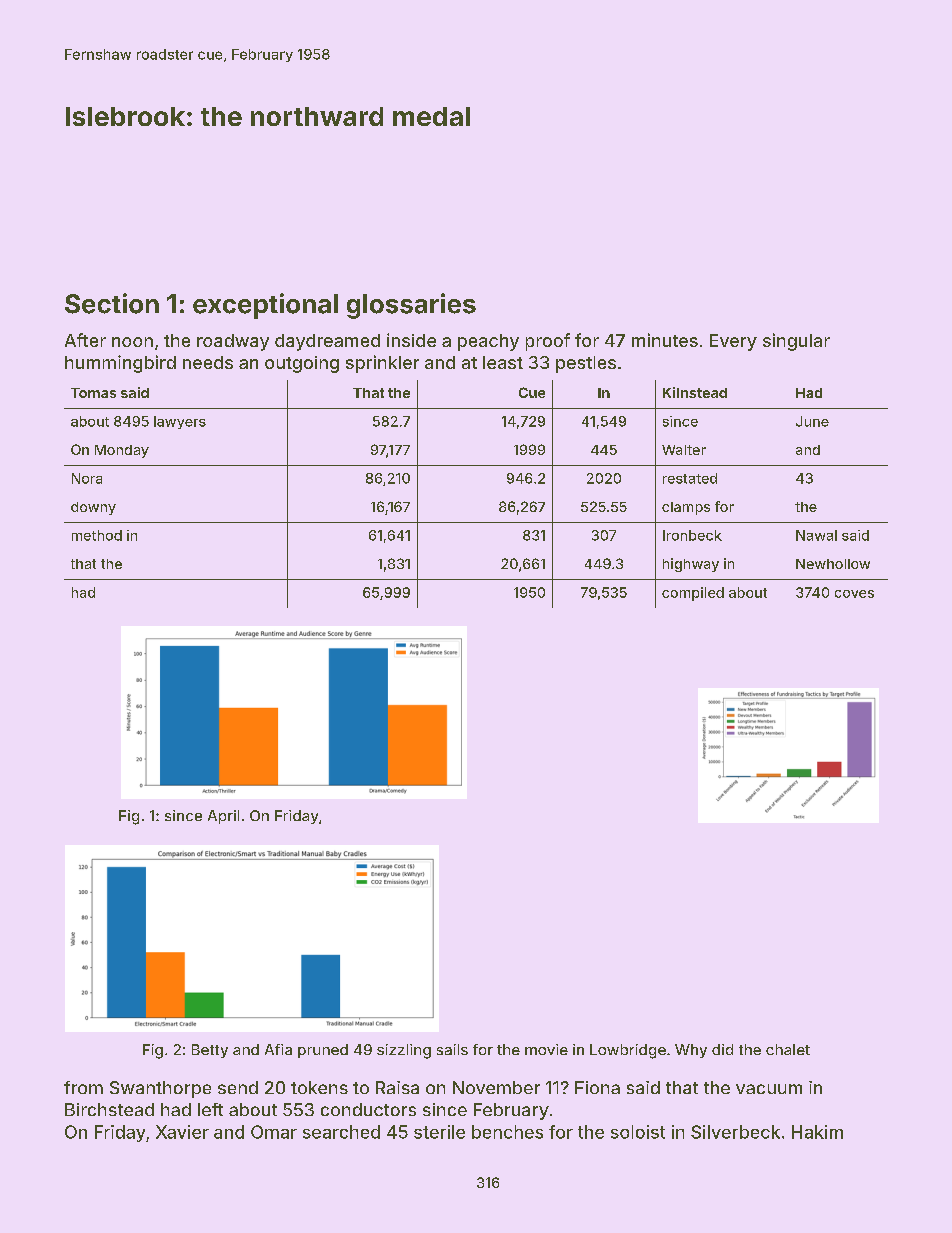  Describe the element at coordinates (854, 594) in the screenshot. I see `coves` at that location.
